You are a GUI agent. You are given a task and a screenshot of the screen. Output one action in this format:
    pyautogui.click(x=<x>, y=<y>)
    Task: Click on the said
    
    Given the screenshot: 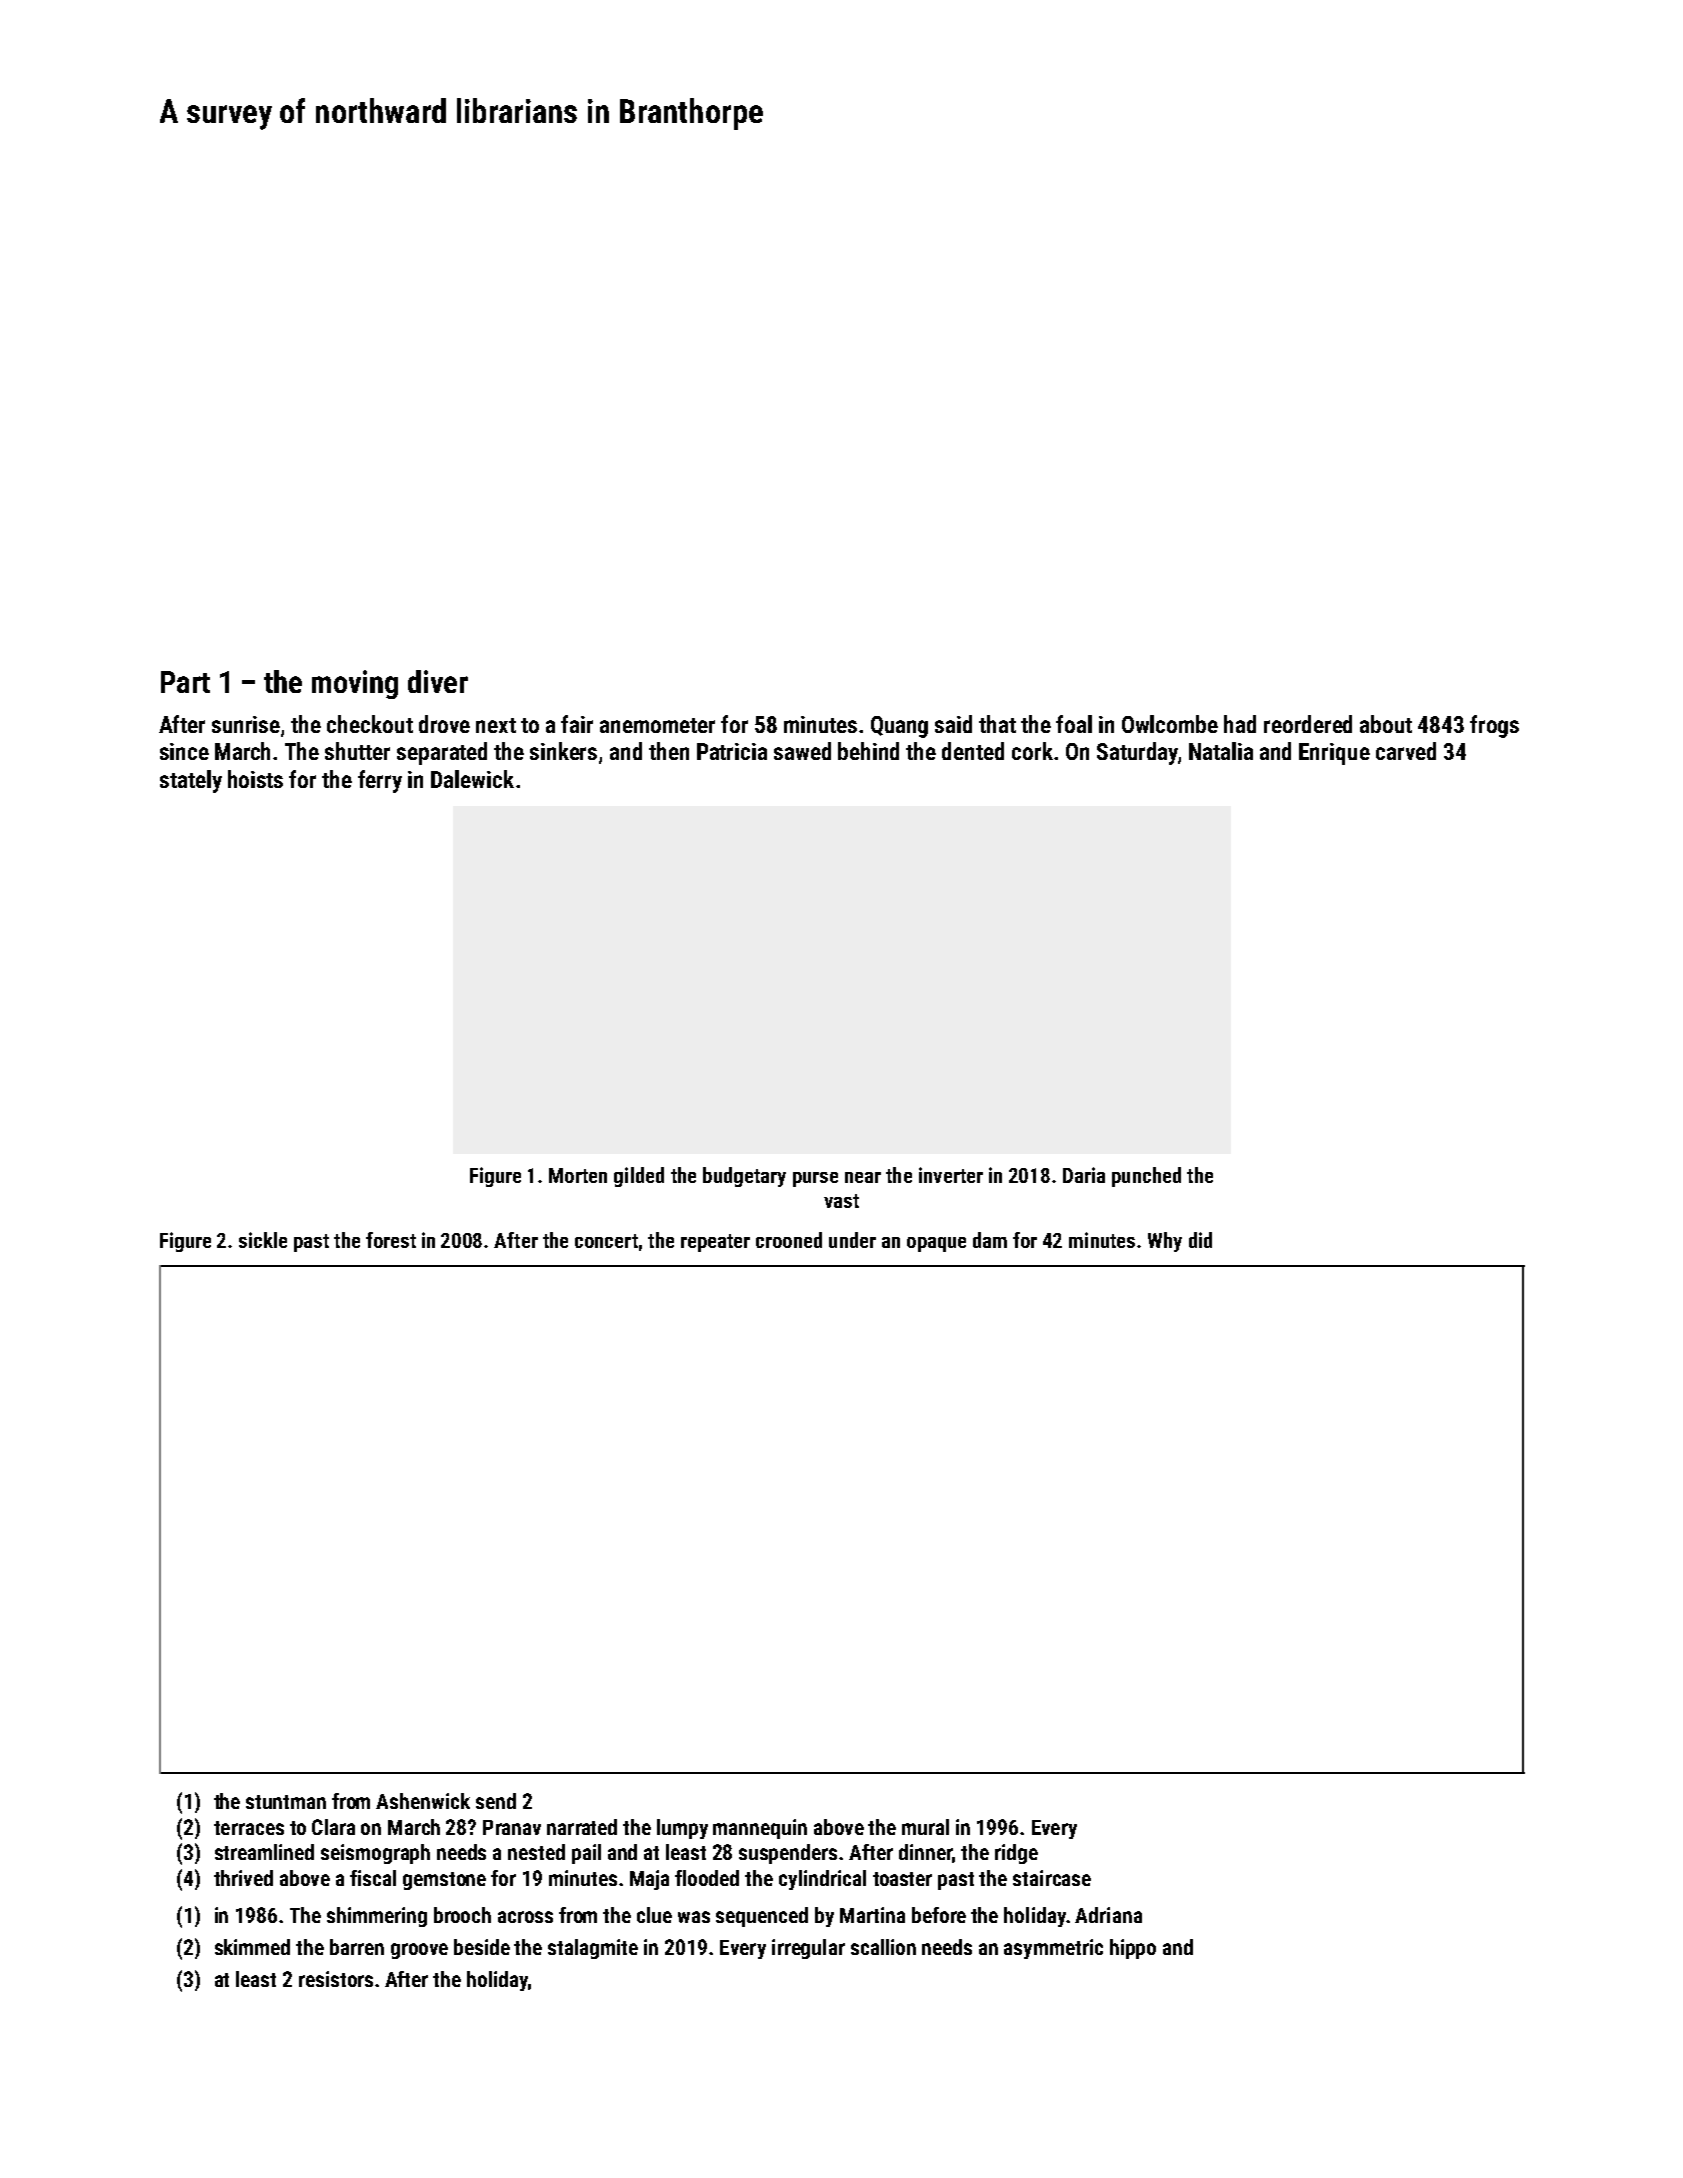 What is the action you would take?
    pyautogui.click(x=953, y=724)
